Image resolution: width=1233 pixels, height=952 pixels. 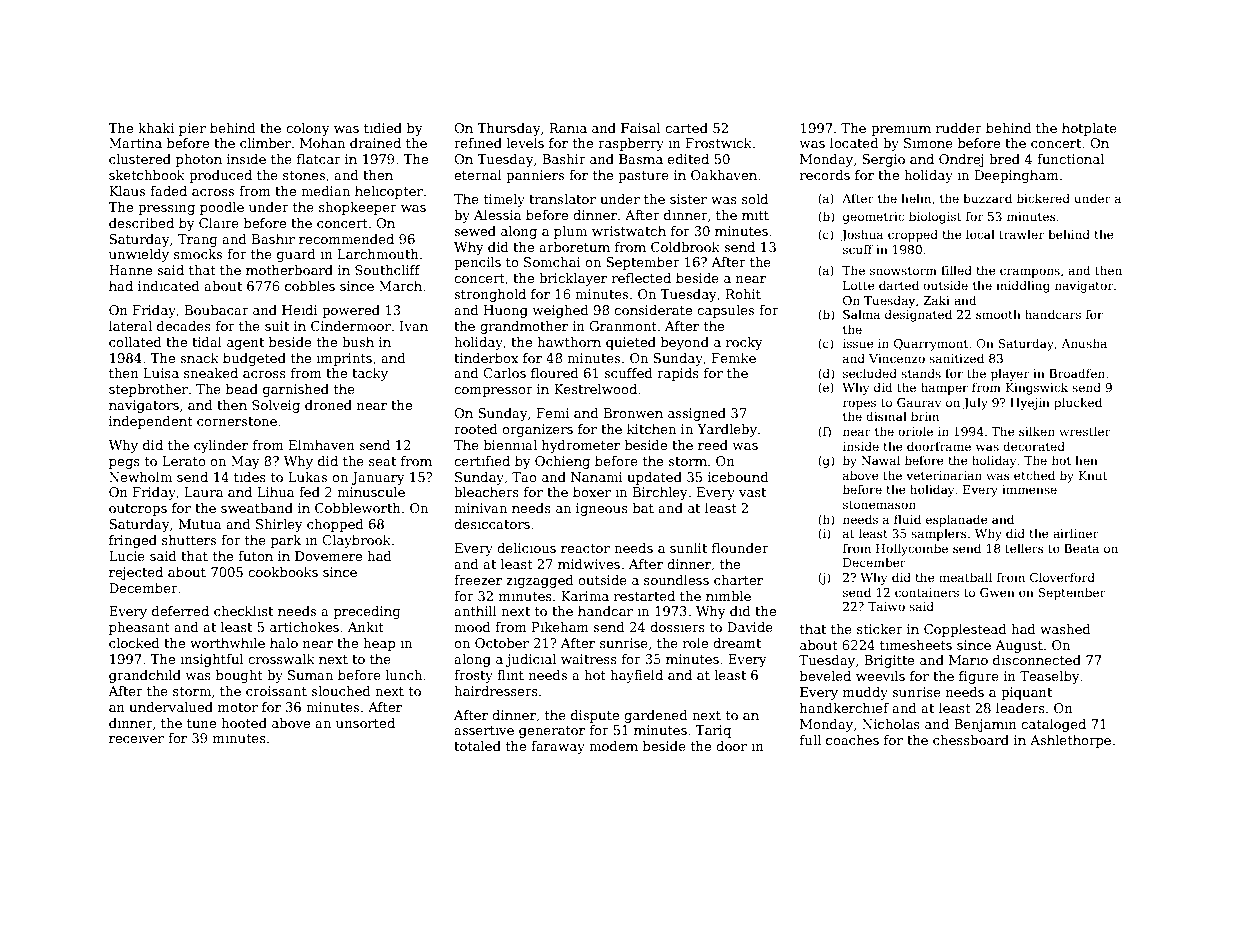 I want to click on poodle, so click(x=222, y=208).
